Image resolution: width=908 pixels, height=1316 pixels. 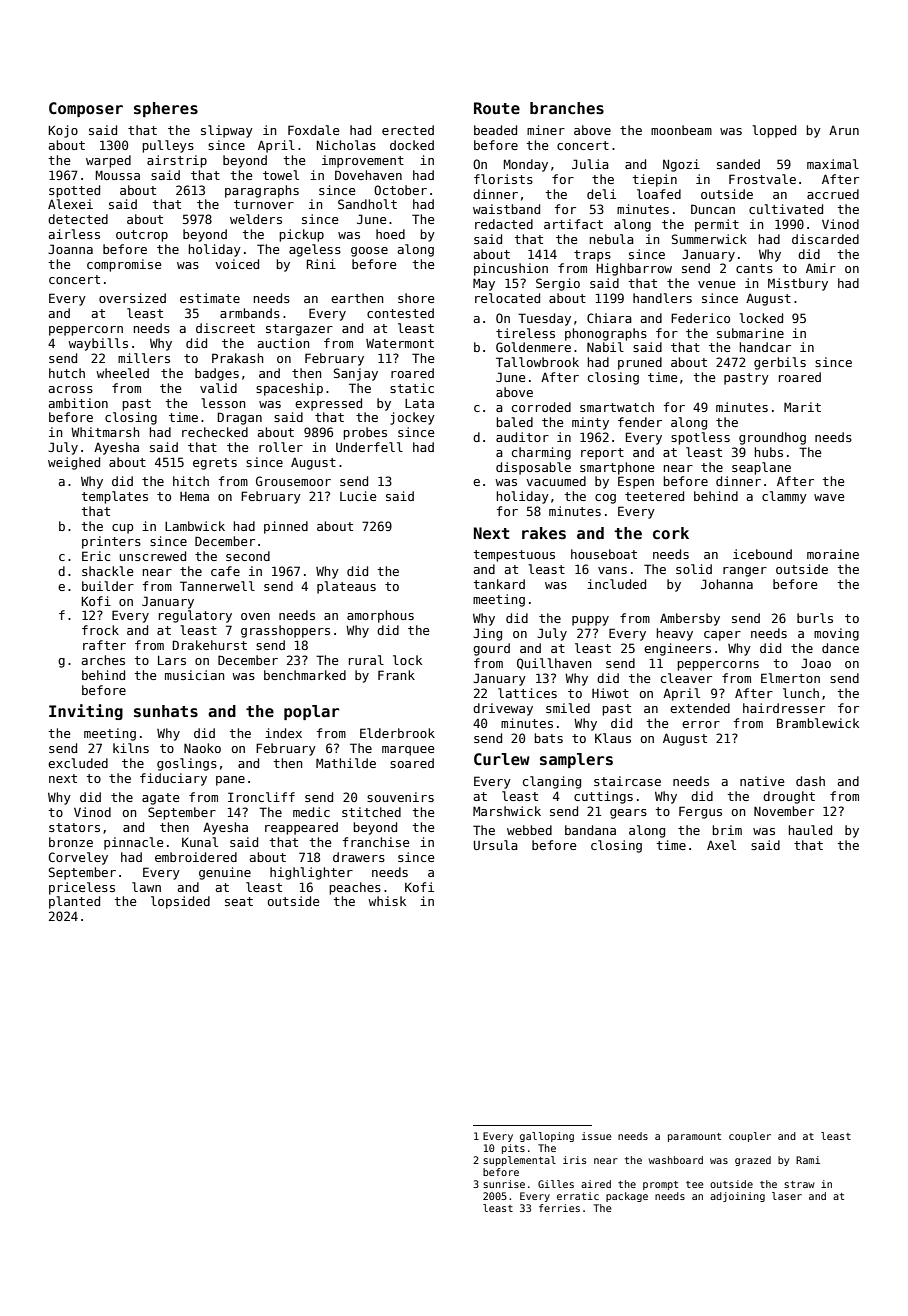 I want to click on planted, so click(x=74, y=902).
